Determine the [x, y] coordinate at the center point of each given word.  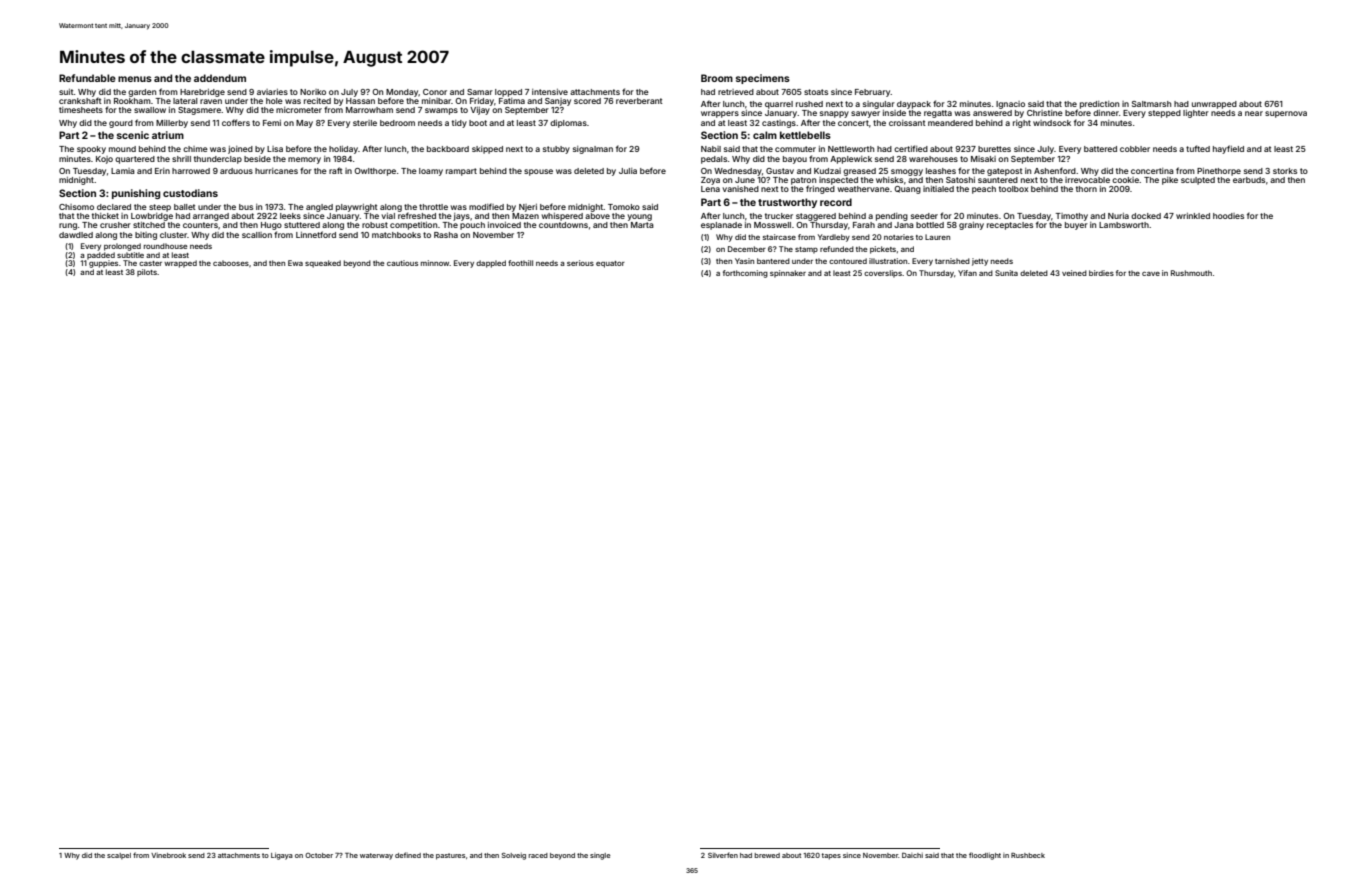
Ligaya [282, 856]
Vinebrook [168, 855]
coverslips [883, 274]
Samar [480, 92]
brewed [767, 855]
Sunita [1006, 273]
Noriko [313, 92]
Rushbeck [1028, 855]
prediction [1099, 105]
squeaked [323, 264]
